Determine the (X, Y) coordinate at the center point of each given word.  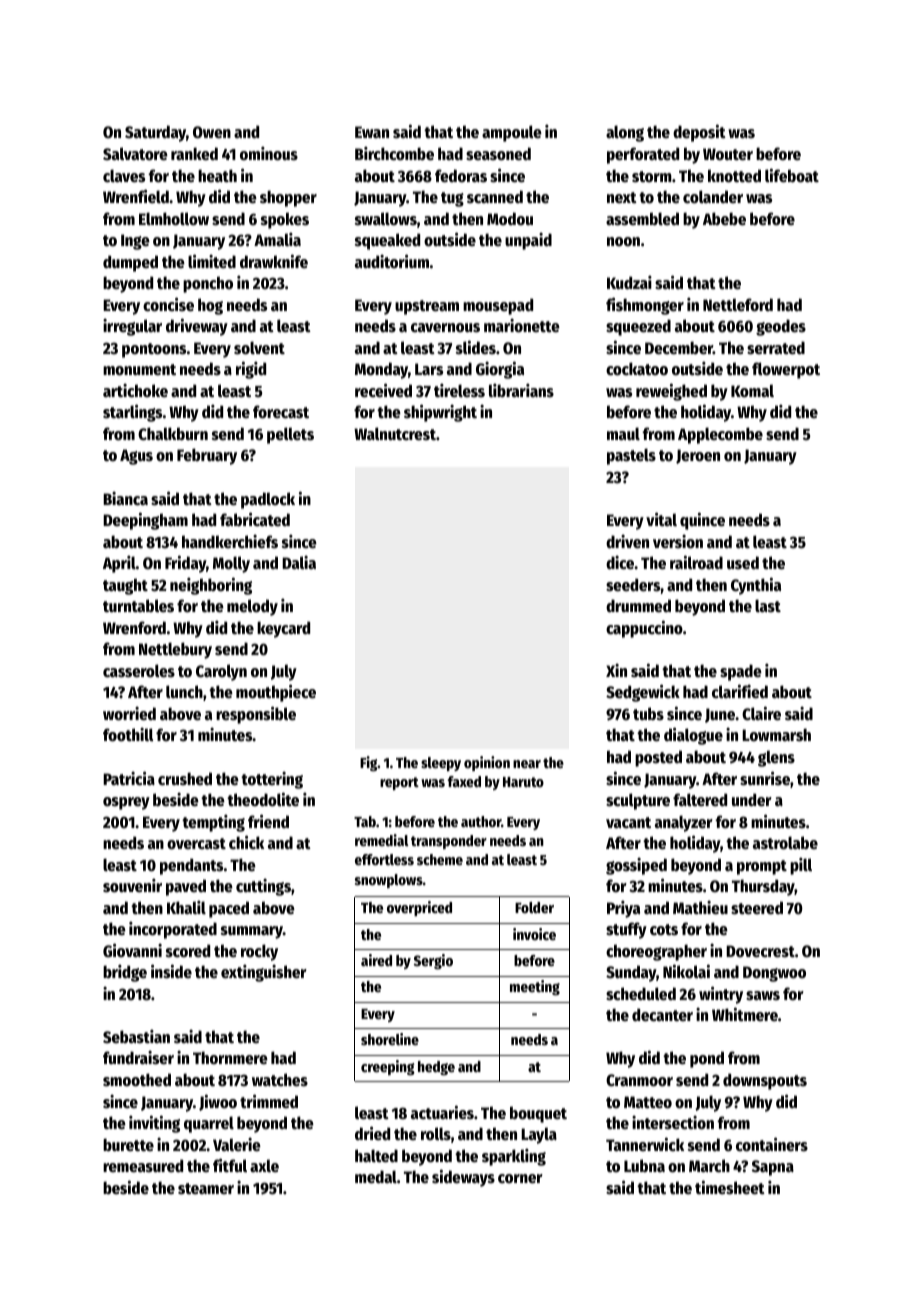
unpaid (528, 241)
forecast (281, 412)
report (399, 783)
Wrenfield (136, 196)
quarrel (209, 1124)
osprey (126, 803)
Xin (616, 670)
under (752, 800)
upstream (427, 307)
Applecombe (720, 435)
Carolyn (221, 672)
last (768, 606)
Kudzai (629, 282)
